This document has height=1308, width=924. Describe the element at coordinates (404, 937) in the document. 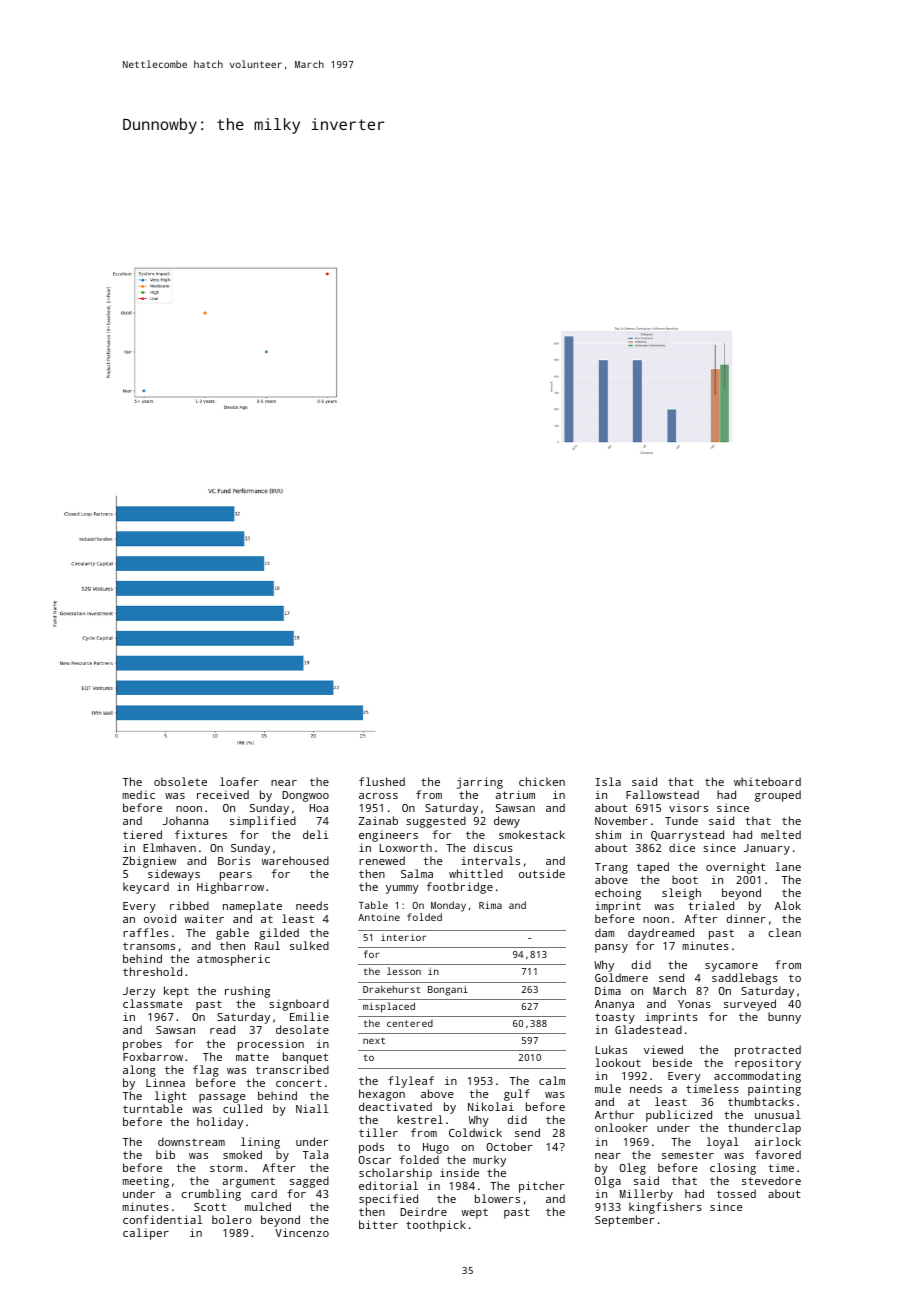

I see `interior` at that location.
